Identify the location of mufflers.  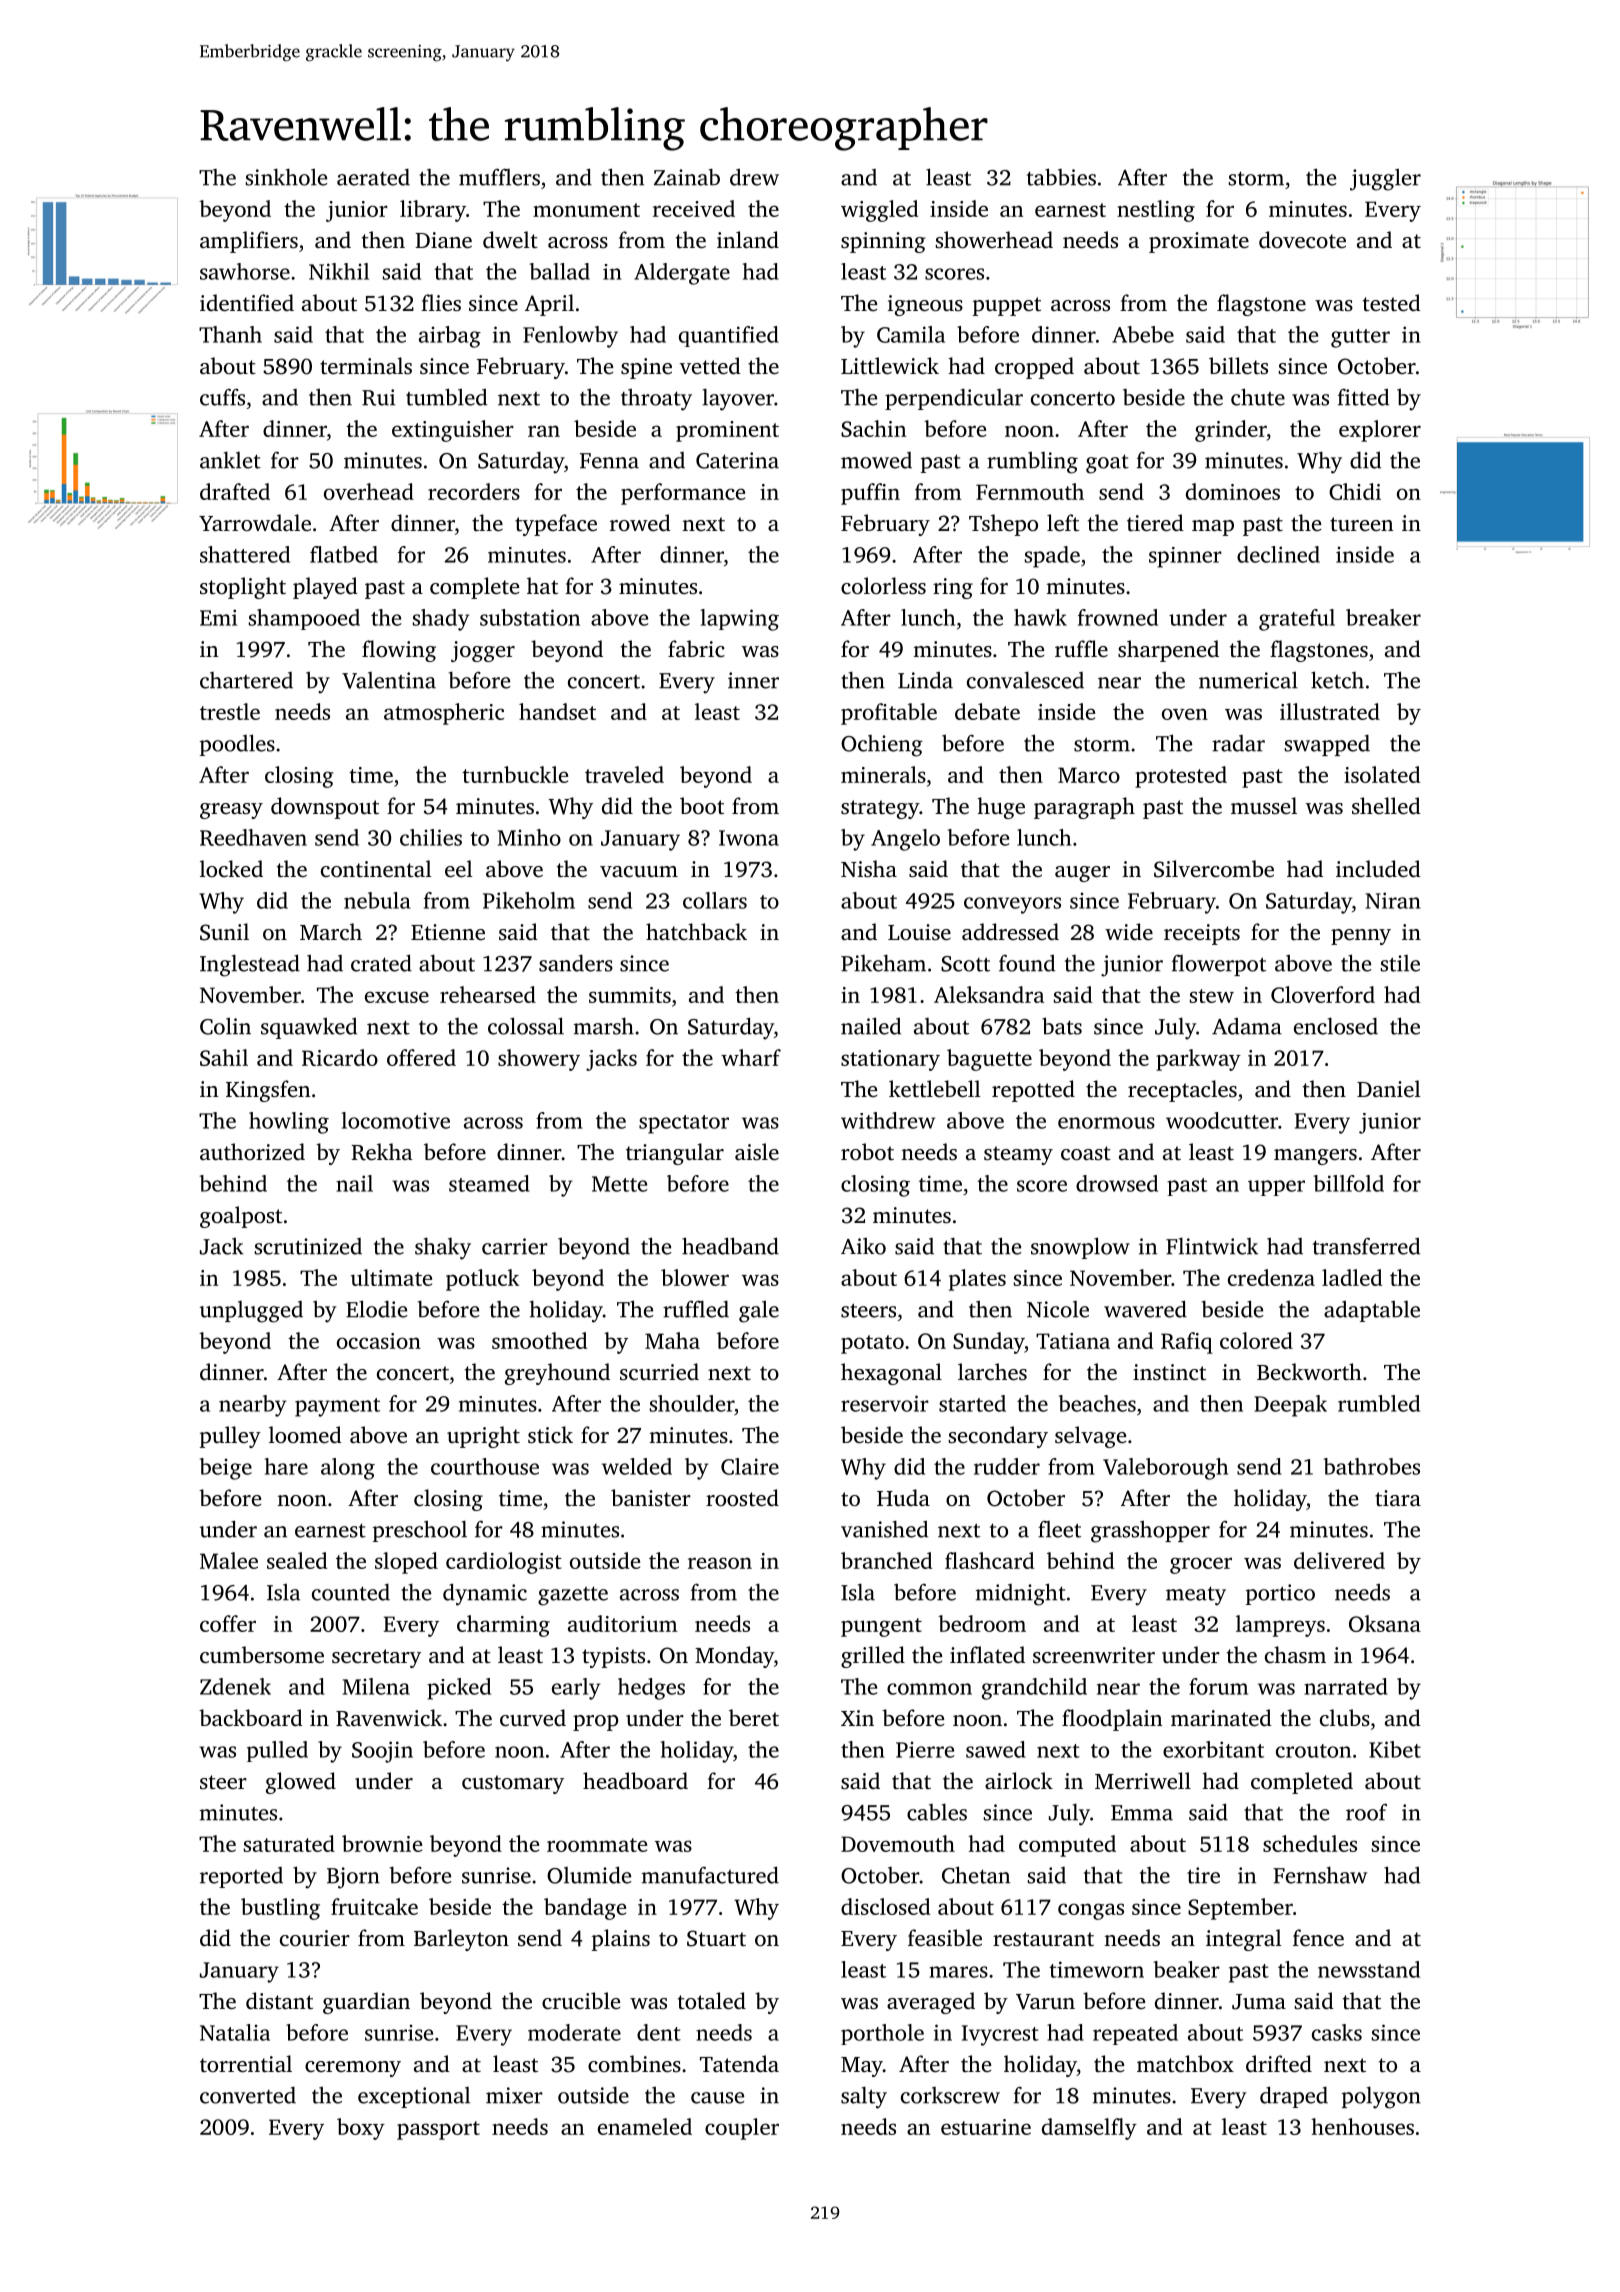
(499, 177).
